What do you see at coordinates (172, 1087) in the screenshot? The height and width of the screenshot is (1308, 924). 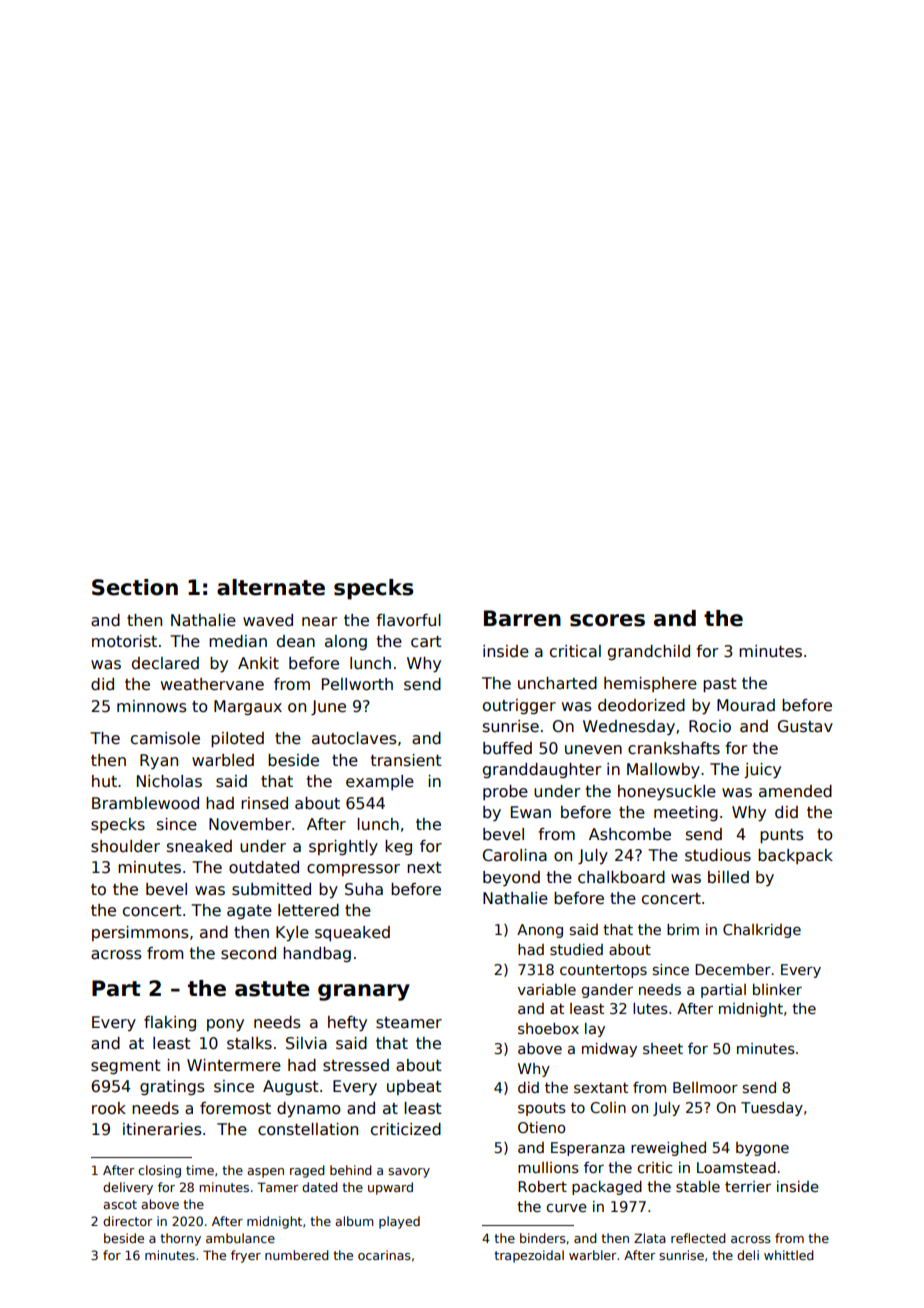 I see `gratings` at bounding box center [172, 1087].
